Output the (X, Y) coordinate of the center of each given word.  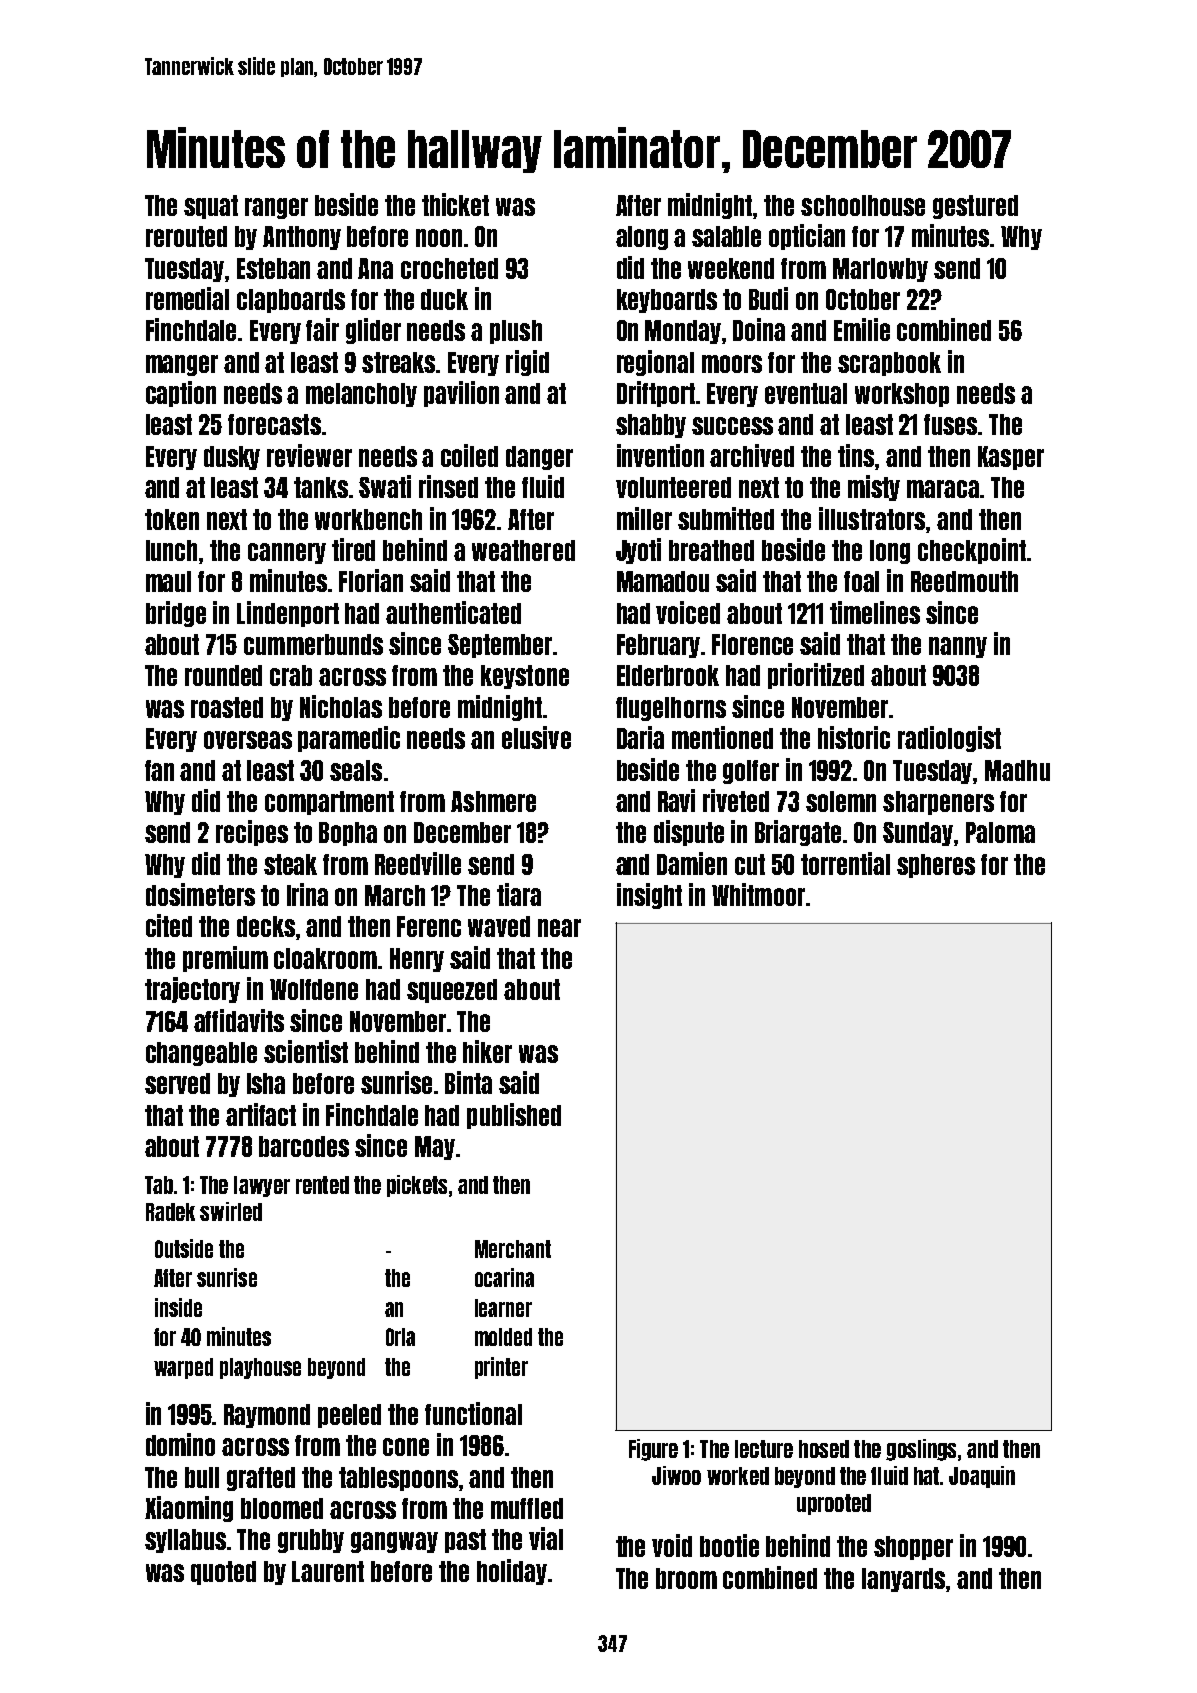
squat (211, 207)
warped (183, 1368)
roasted (227, 707)
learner (503, 1308)
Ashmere (493, 801)
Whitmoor (758, 894)
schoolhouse (863, 205)
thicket (455, 204)
